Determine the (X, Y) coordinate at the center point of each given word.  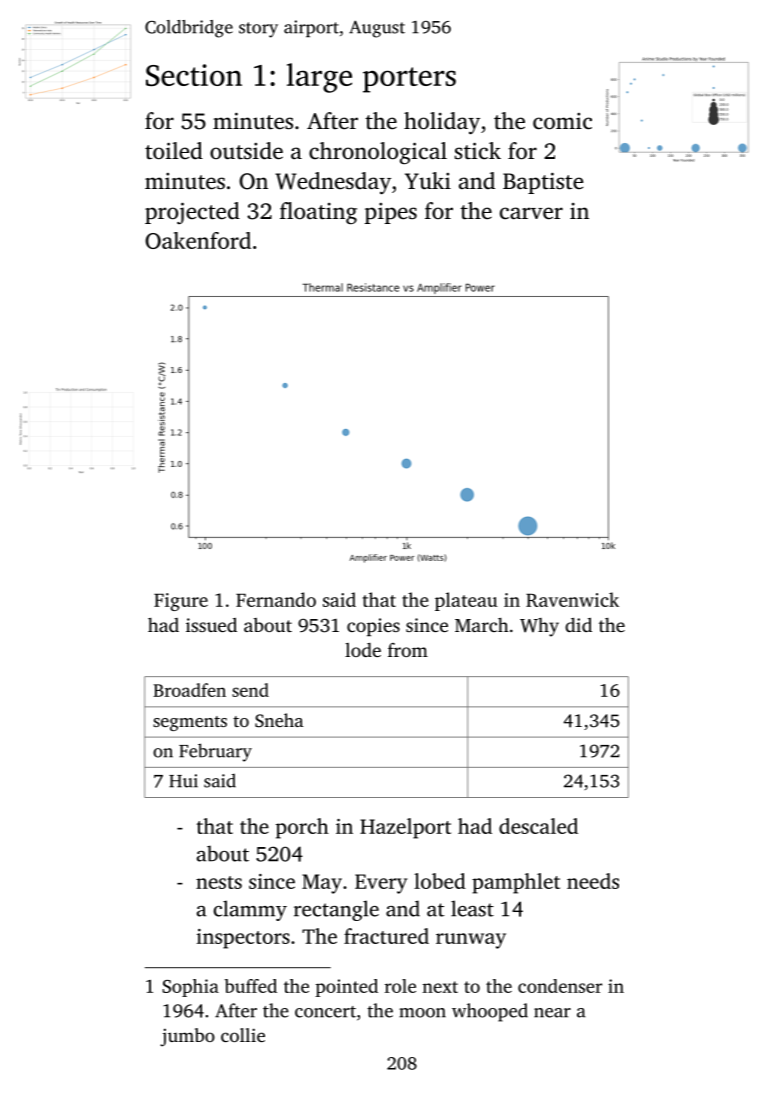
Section (194, 75)
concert (325, 1012)
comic (562, 121)
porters (409, 80)
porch (302, 828)
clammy (250, 910)
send (250, 690)
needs (593, 881)
